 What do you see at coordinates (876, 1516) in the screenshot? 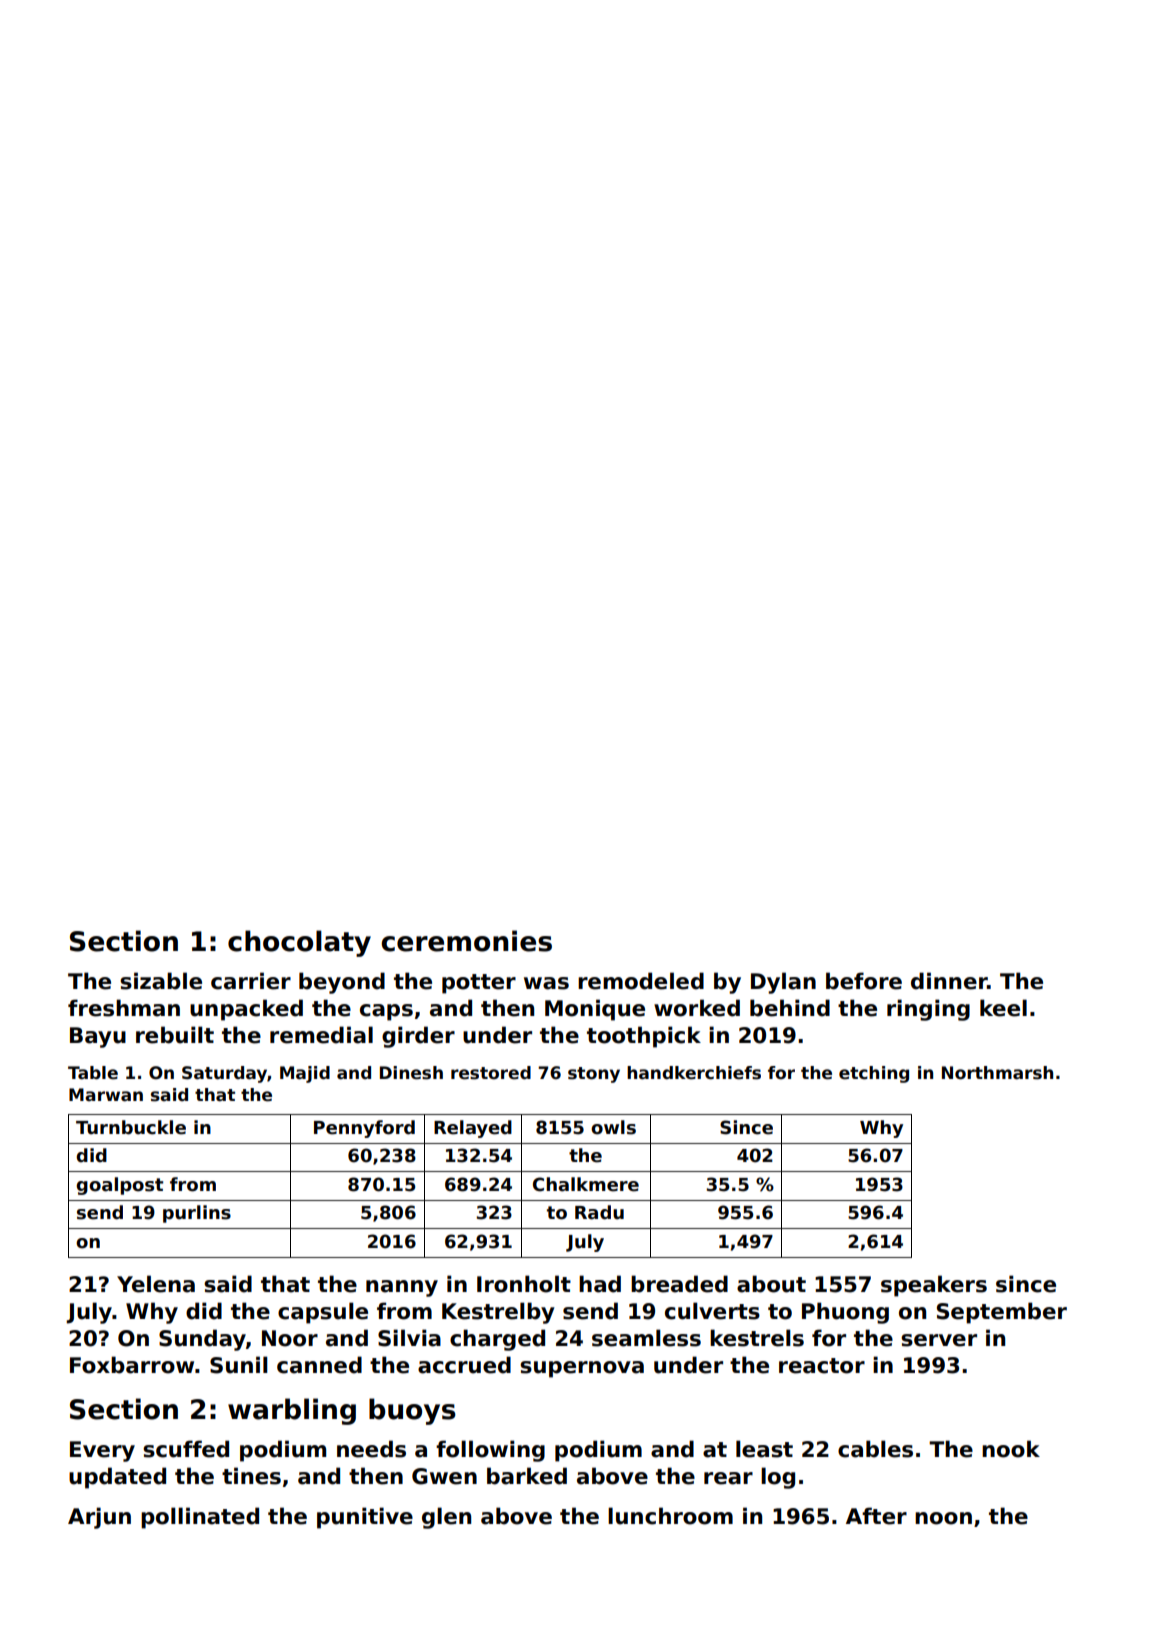
I see `After` at bounding box center [876, 1516].
